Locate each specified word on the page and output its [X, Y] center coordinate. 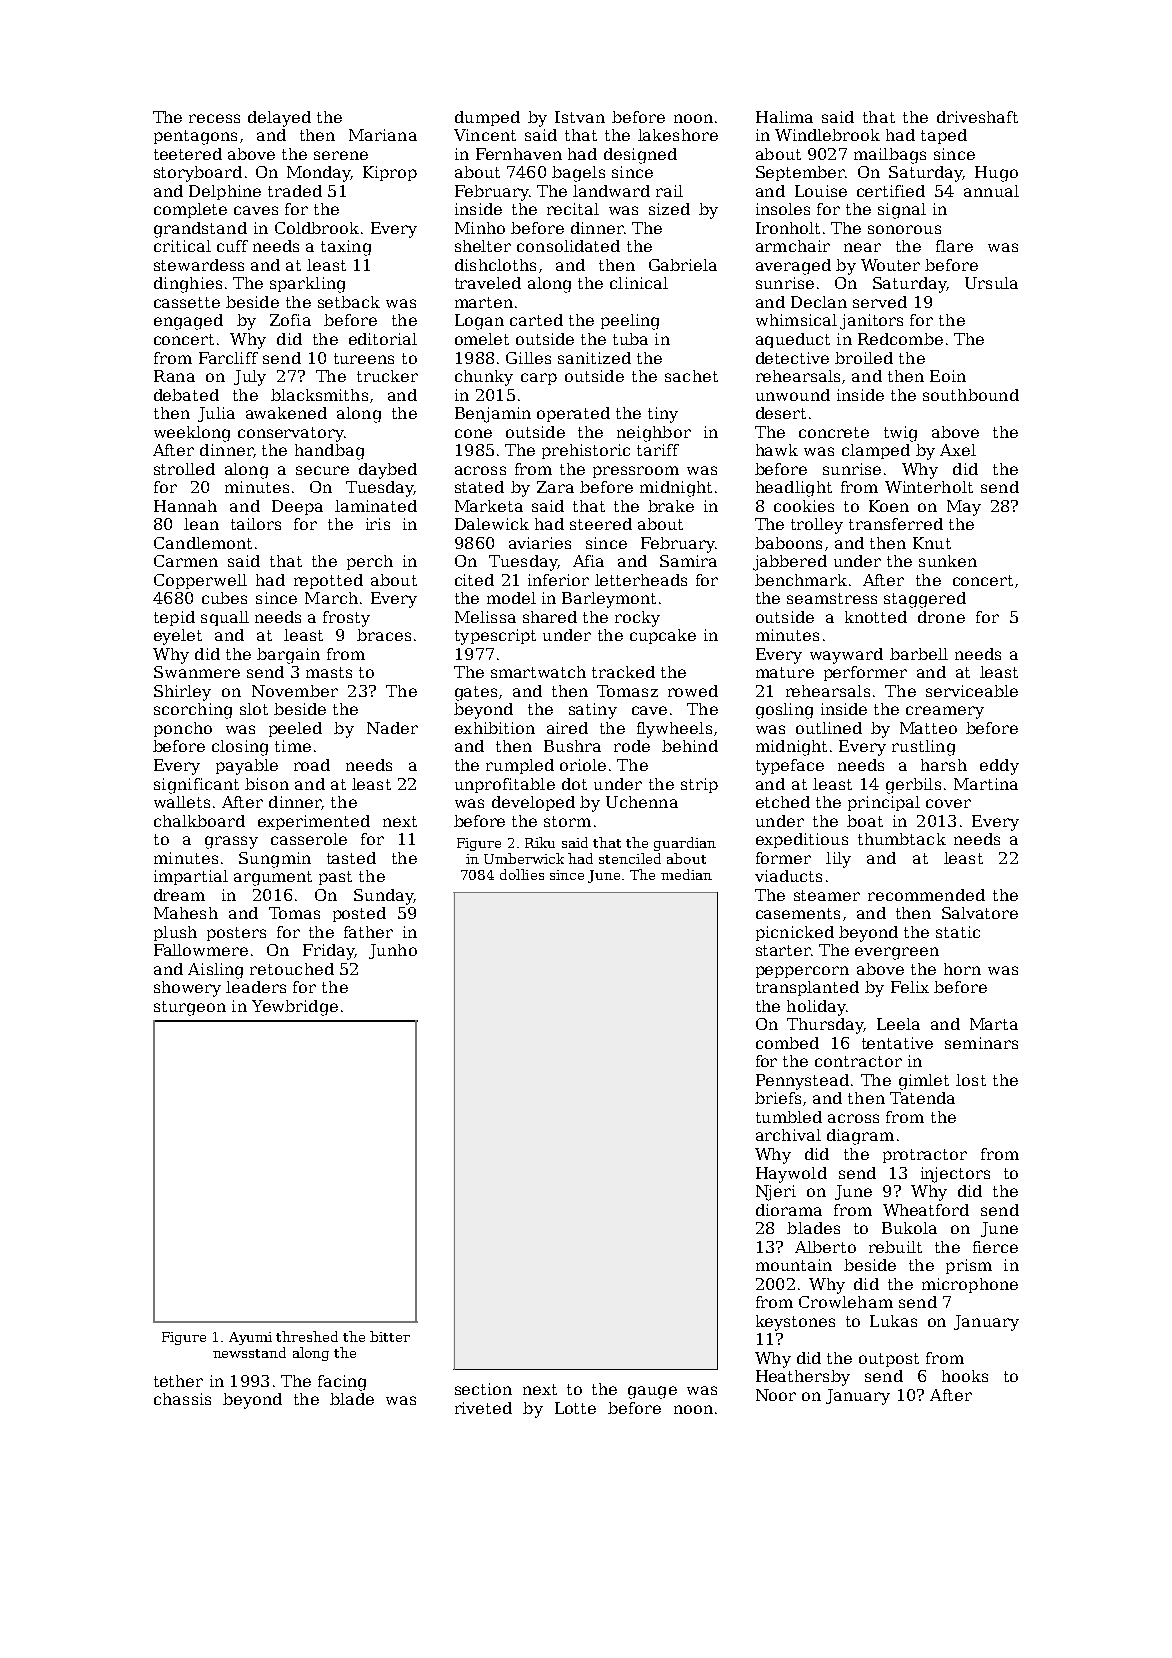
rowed [693, 691]
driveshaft [977, 117]
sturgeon [190, 1008]
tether [178, 1381]
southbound [971, 395]
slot [254, 709]
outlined [829, 728]
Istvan [580, 117]
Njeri [776, 1193]
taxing [346, 248]
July [250, 378]
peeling [630, 322]
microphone [970, 1285]
